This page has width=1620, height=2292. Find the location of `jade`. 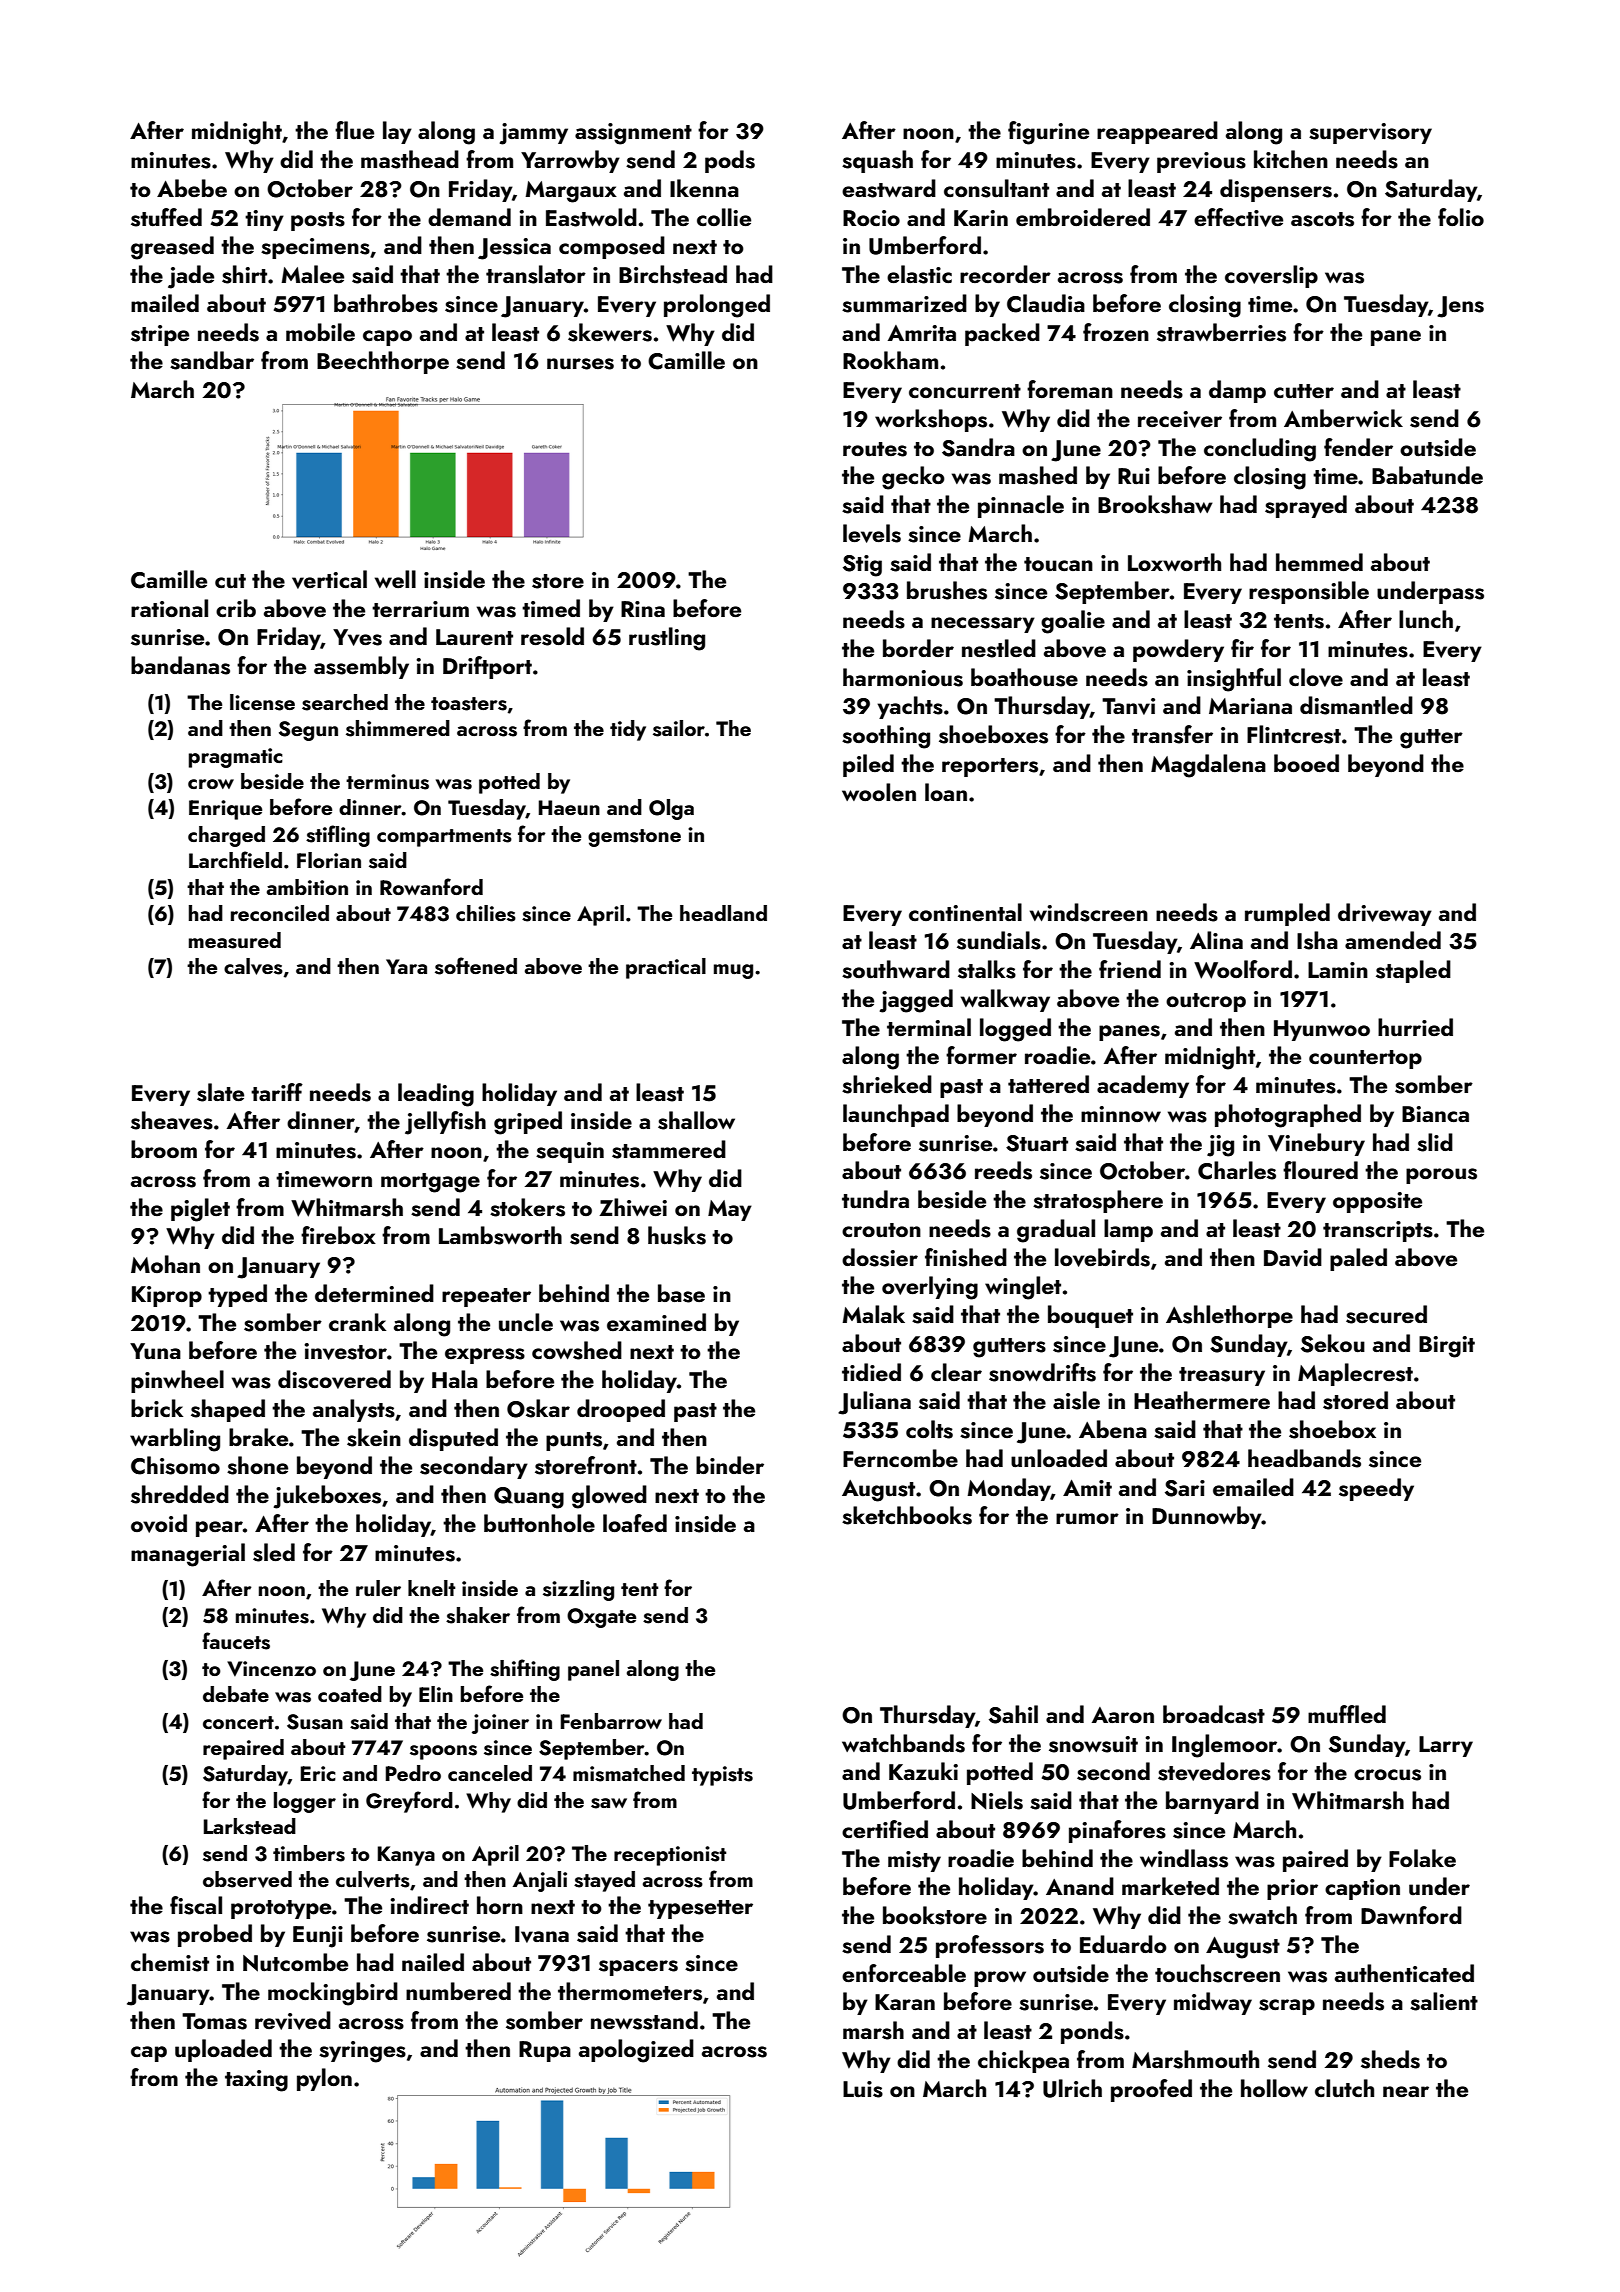

jade is located at coordinates (191, 277).
